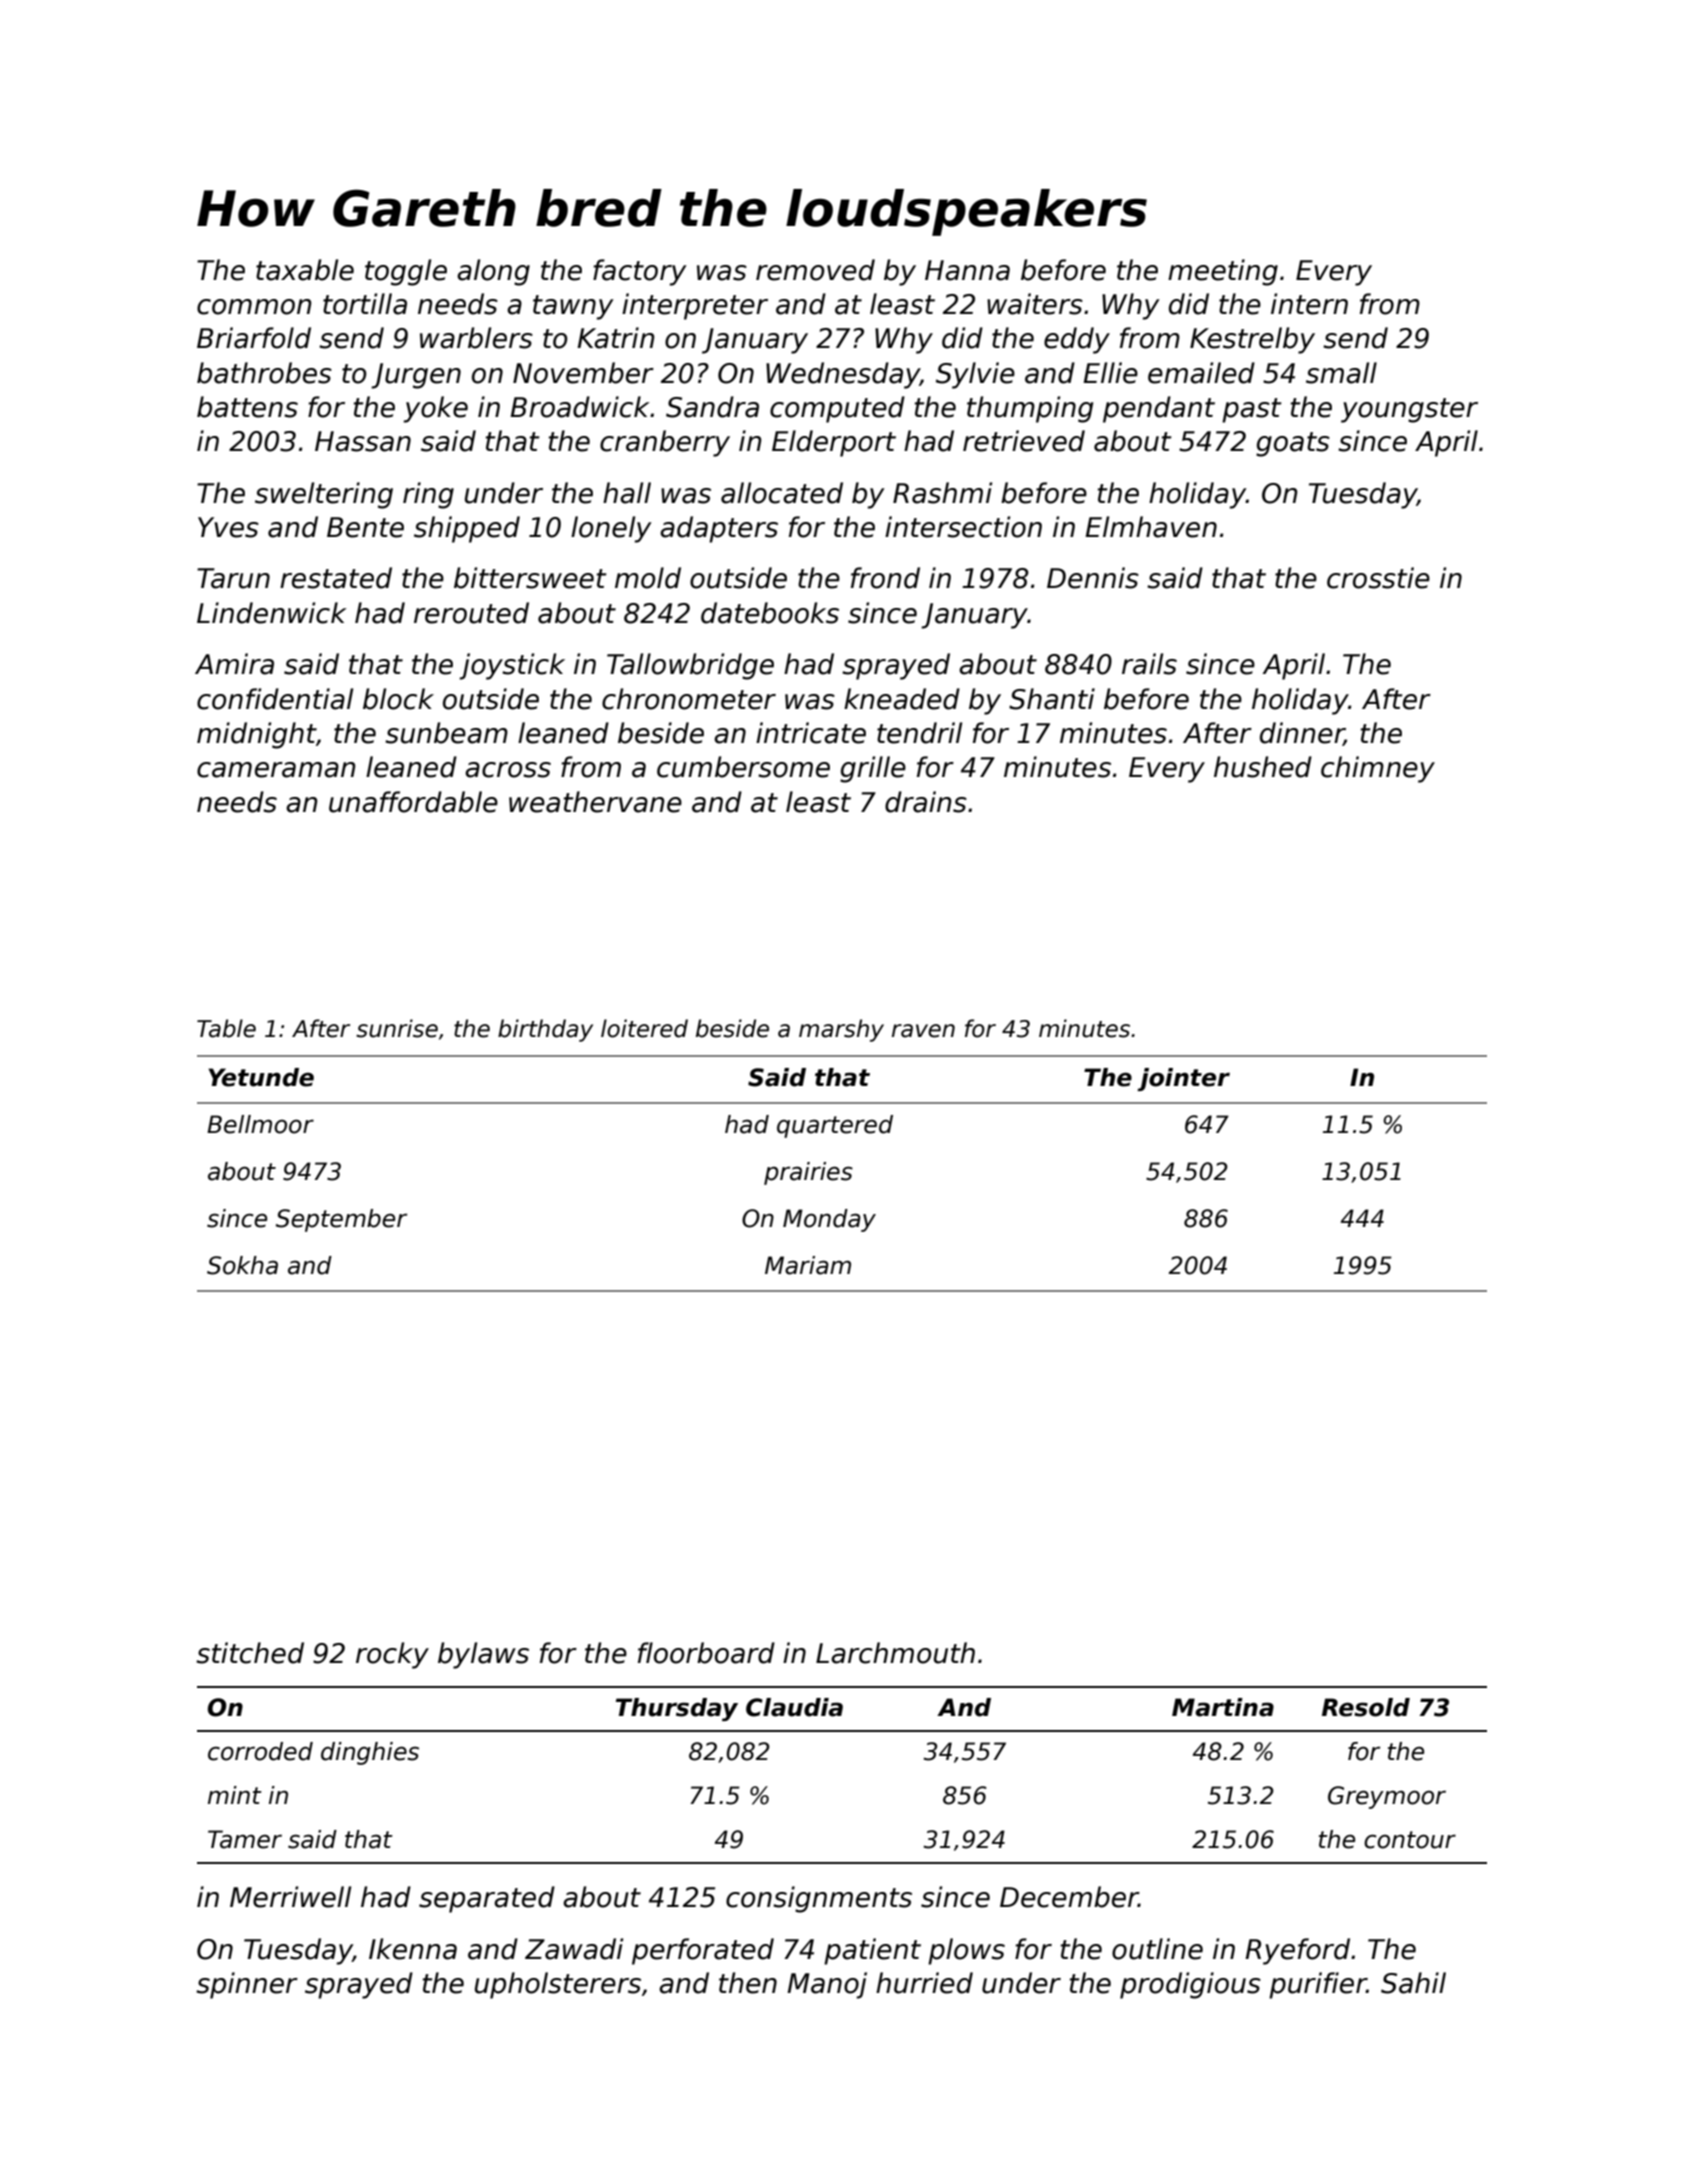 This image has height=2178, width=1683. Describe the element at coordinates (885, 578) in the image. I see `frond` at that location.
